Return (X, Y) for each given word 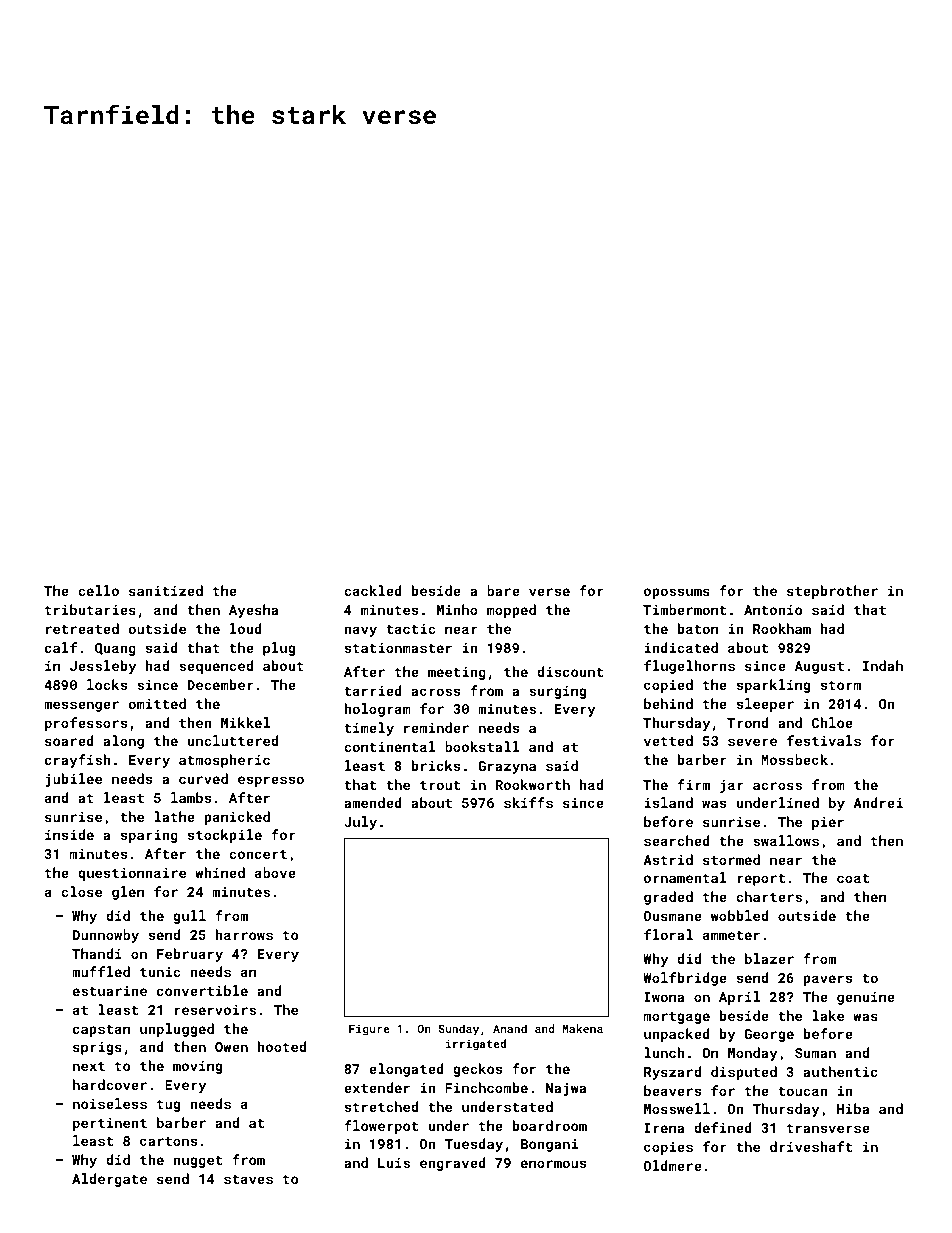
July (360, 823)
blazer (769, 958)
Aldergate (109, 1180)
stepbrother (832, 592)
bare (503, 590)
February (190, 955)
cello (98, 590)
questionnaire (132, 874)
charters (769, 896)
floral (668, 934)
